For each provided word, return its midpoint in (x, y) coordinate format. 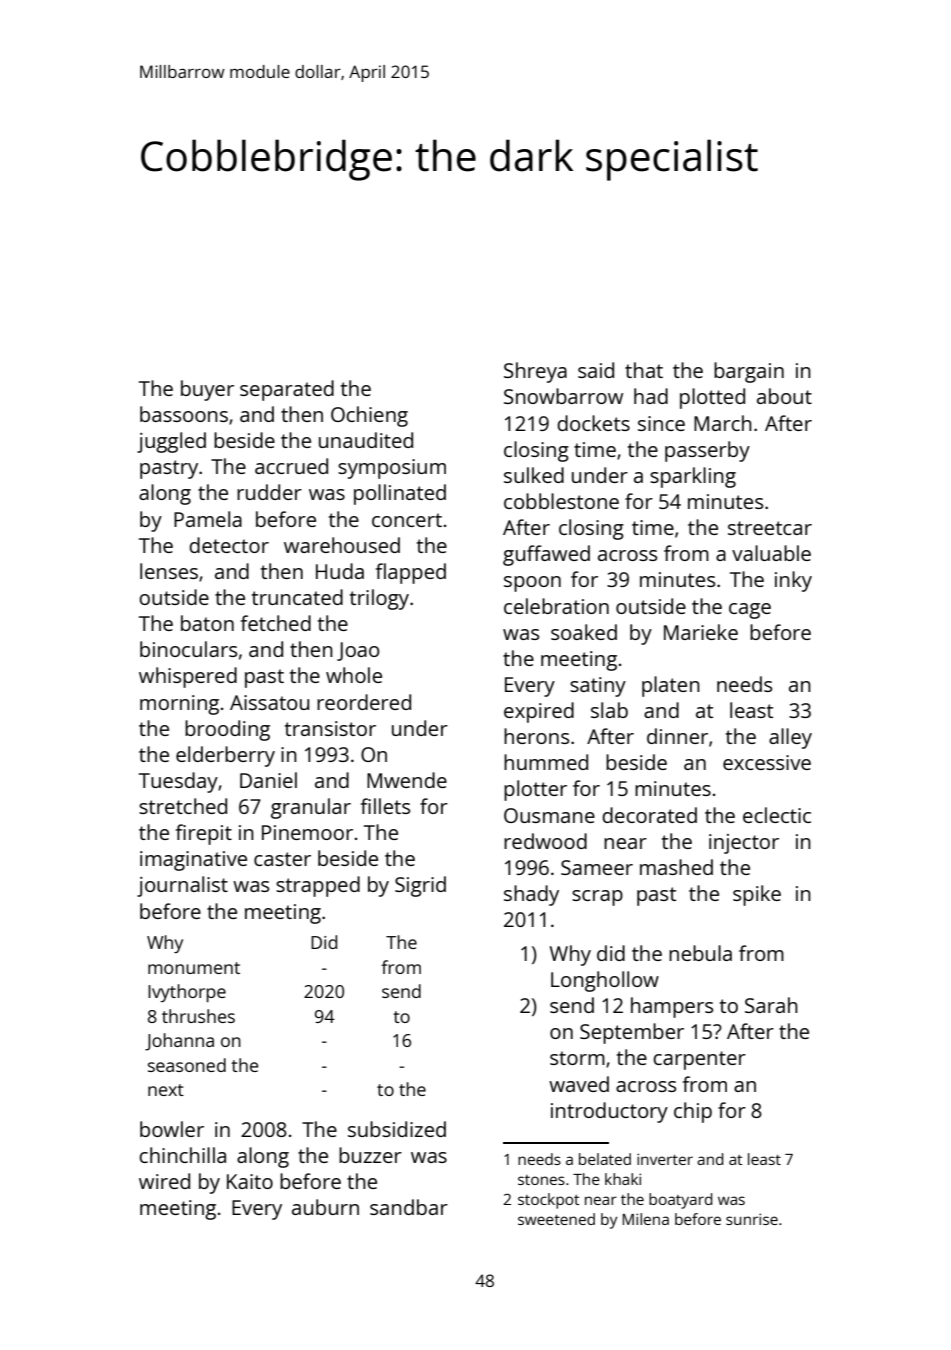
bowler (172, 1129)
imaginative (193, 861)
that (644, 370)
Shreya (535, 372)
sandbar (409, 1207)
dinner (677, 736)
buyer (207, 390)
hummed (546, 762)
